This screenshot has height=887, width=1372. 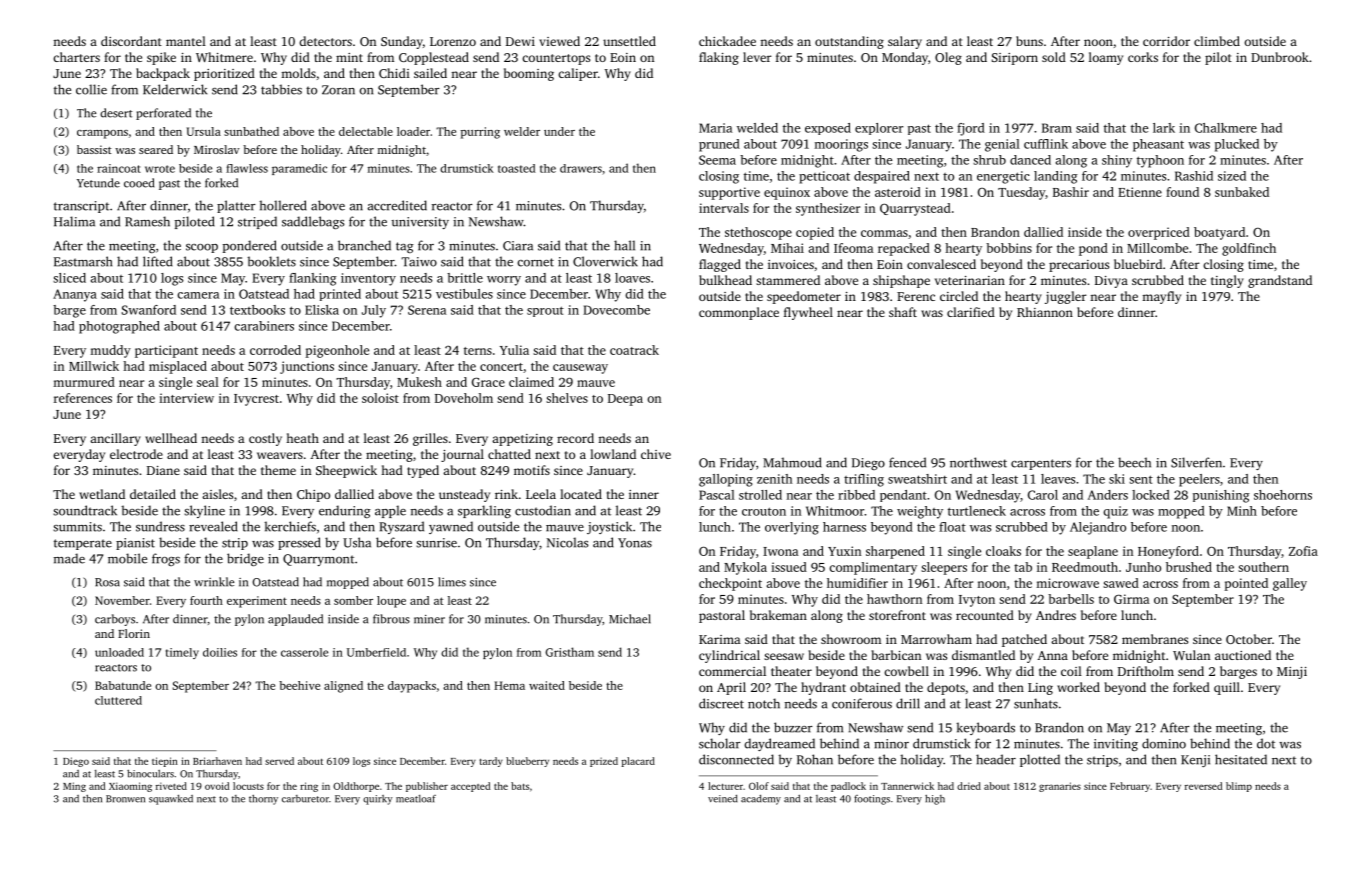 What do you see at coordinates (123, 685) in the screenshot?
I see `Babatunde` at bounding box center [123, 685].
